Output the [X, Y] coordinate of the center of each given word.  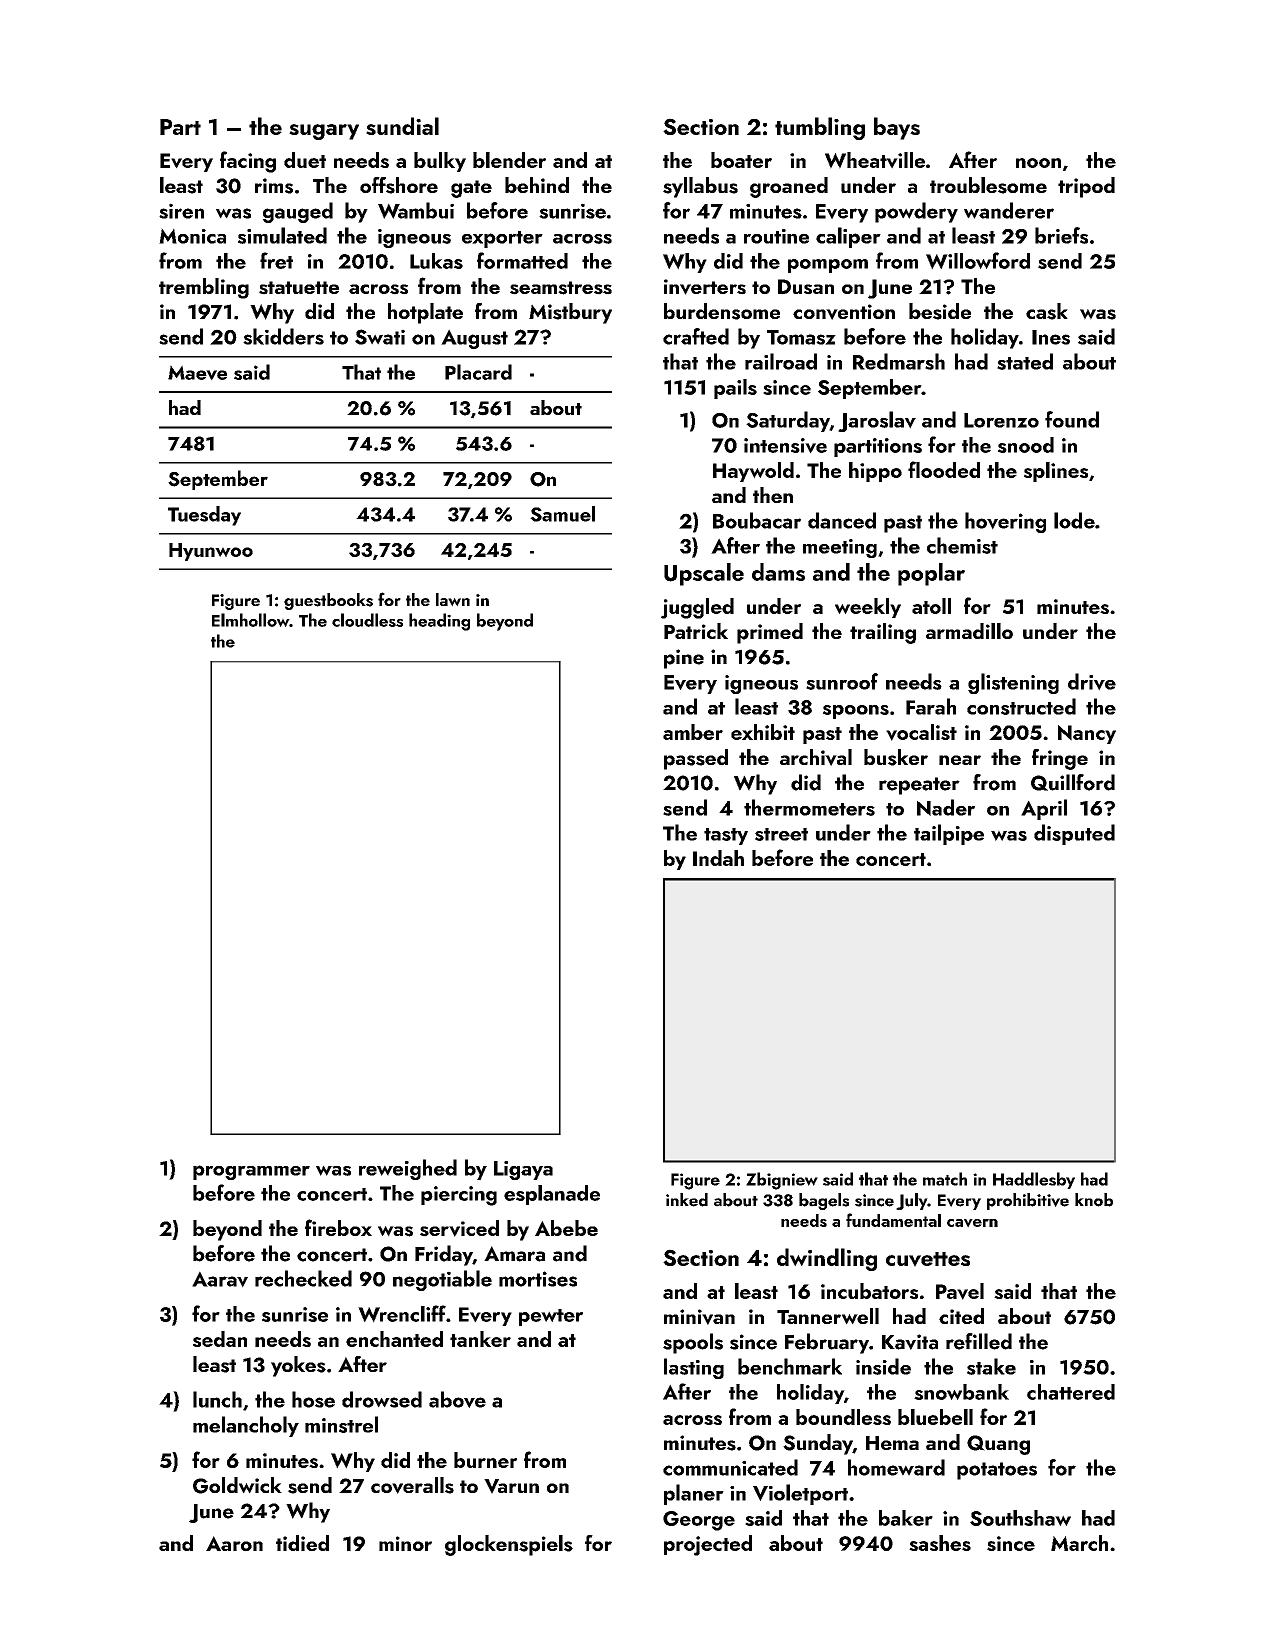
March [1079, 1543]
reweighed [408, 1169]
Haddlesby [1034, 1180]
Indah [718, 858]
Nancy [1087, 734]
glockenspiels [509, 1545]
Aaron [234, 1543]
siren [181, 211]
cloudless [367, 620]
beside [940, 311]
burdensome [722, 311]
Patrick [696, 631]
